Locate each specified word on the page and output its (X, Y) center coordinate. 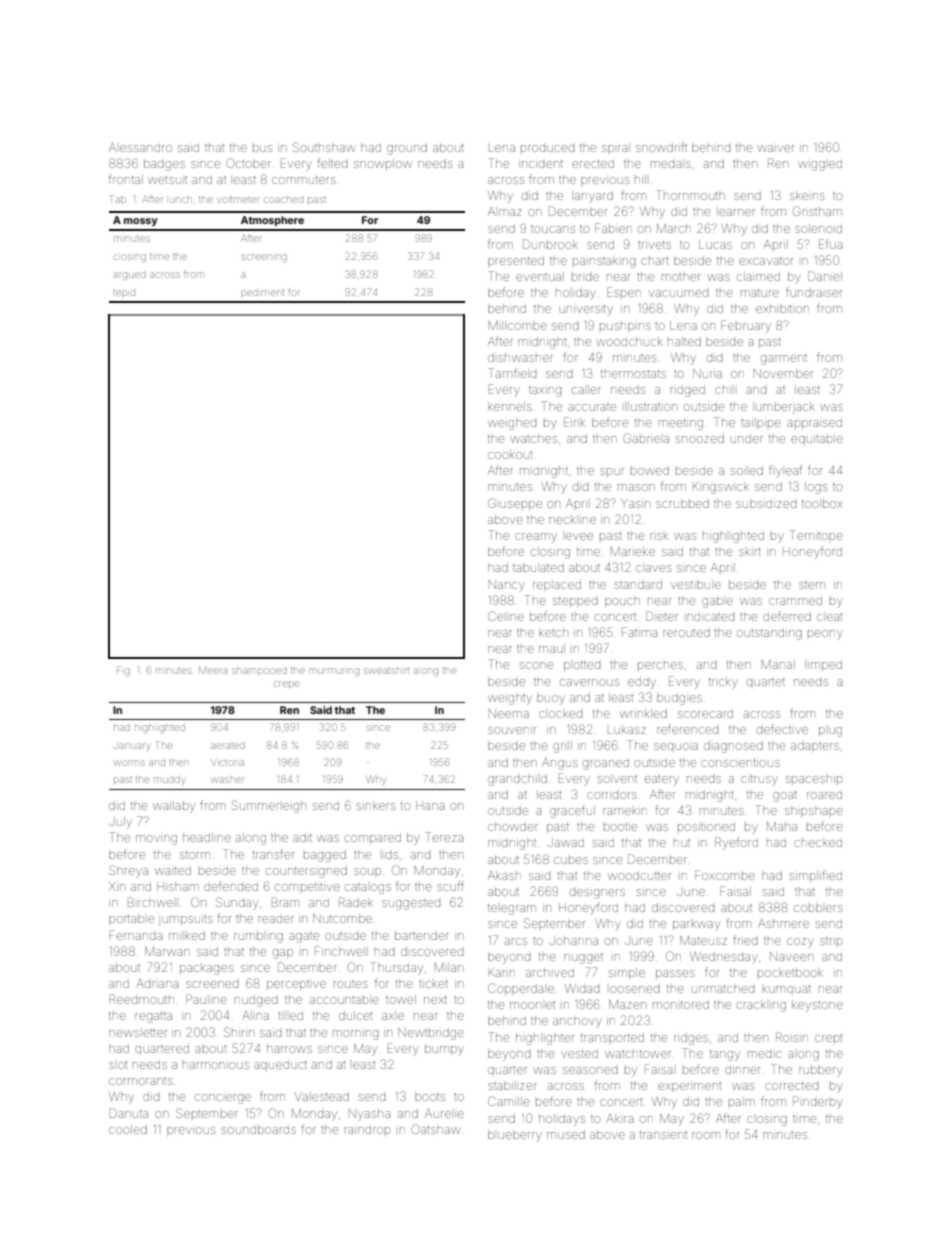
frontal (126, 179)
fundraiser (814, 292)
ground (407, 149)
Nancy (507, 586)
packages (206, 969)
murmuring (334, 672)
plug (830, 732)
